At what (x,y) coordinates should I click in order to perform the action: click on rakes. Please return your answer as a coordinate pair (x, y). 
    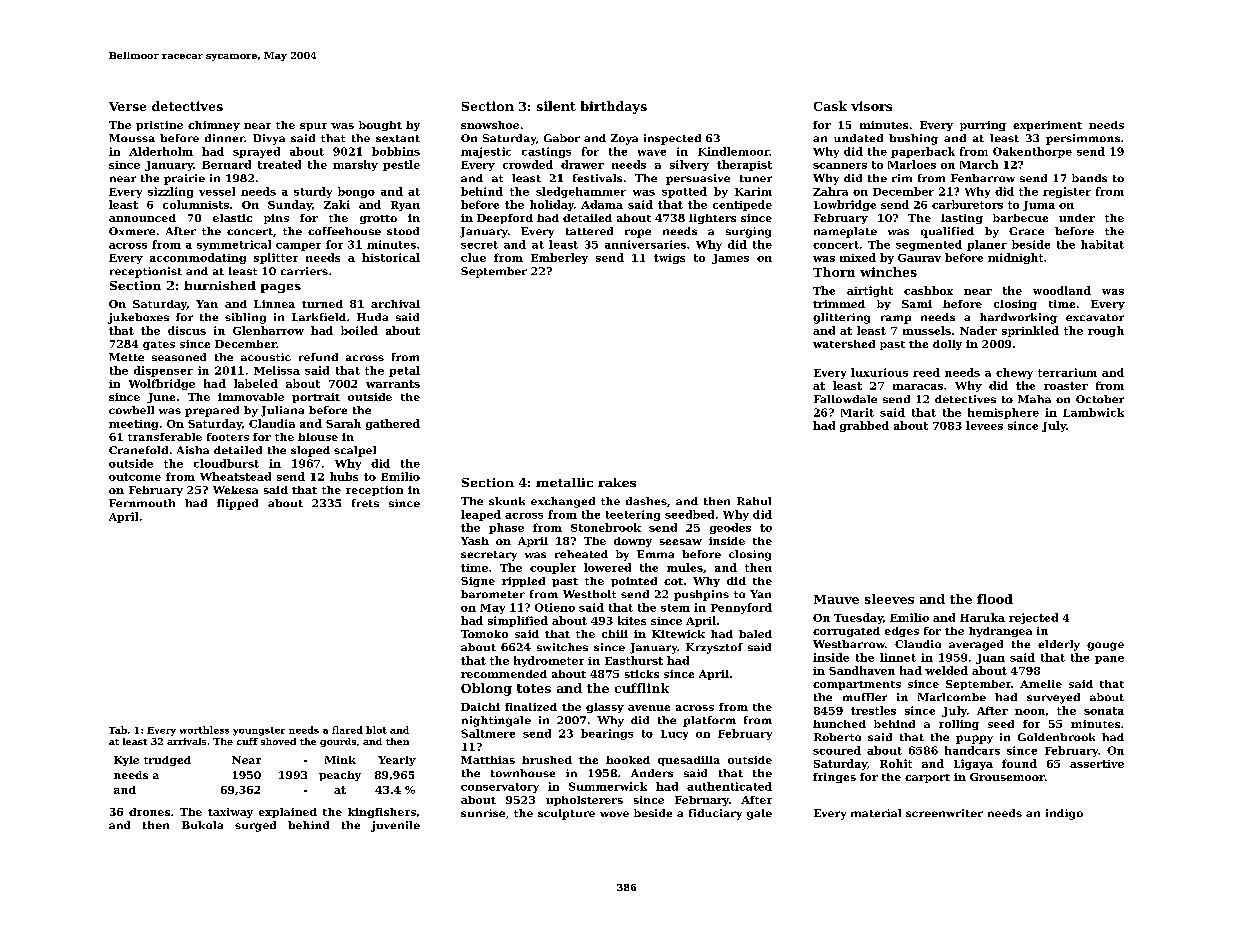
    Looking at the image, I should click on (617, 482).
